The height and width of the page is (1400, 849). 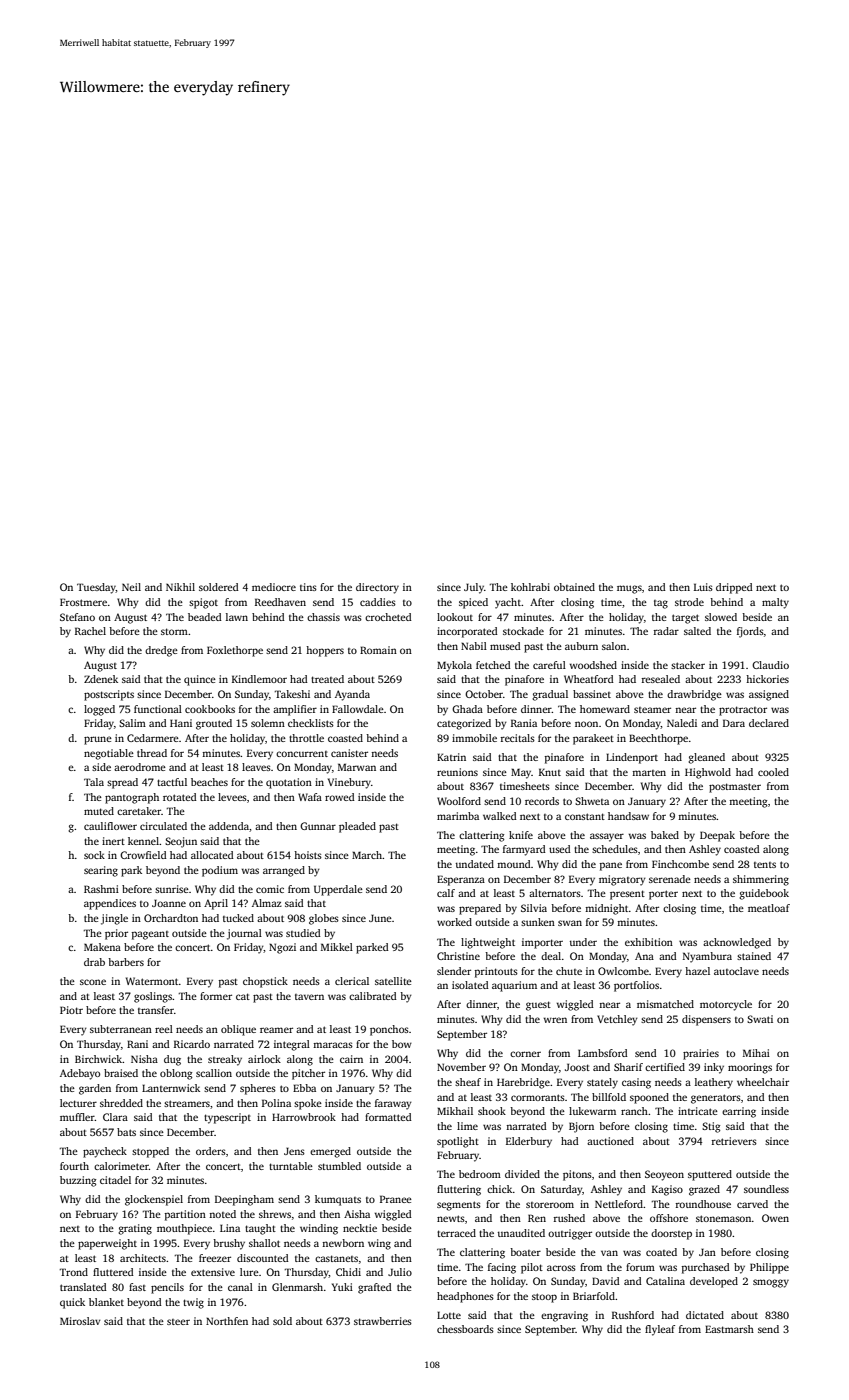 I want to click on meatloaf, so click(x=769, y=908).
